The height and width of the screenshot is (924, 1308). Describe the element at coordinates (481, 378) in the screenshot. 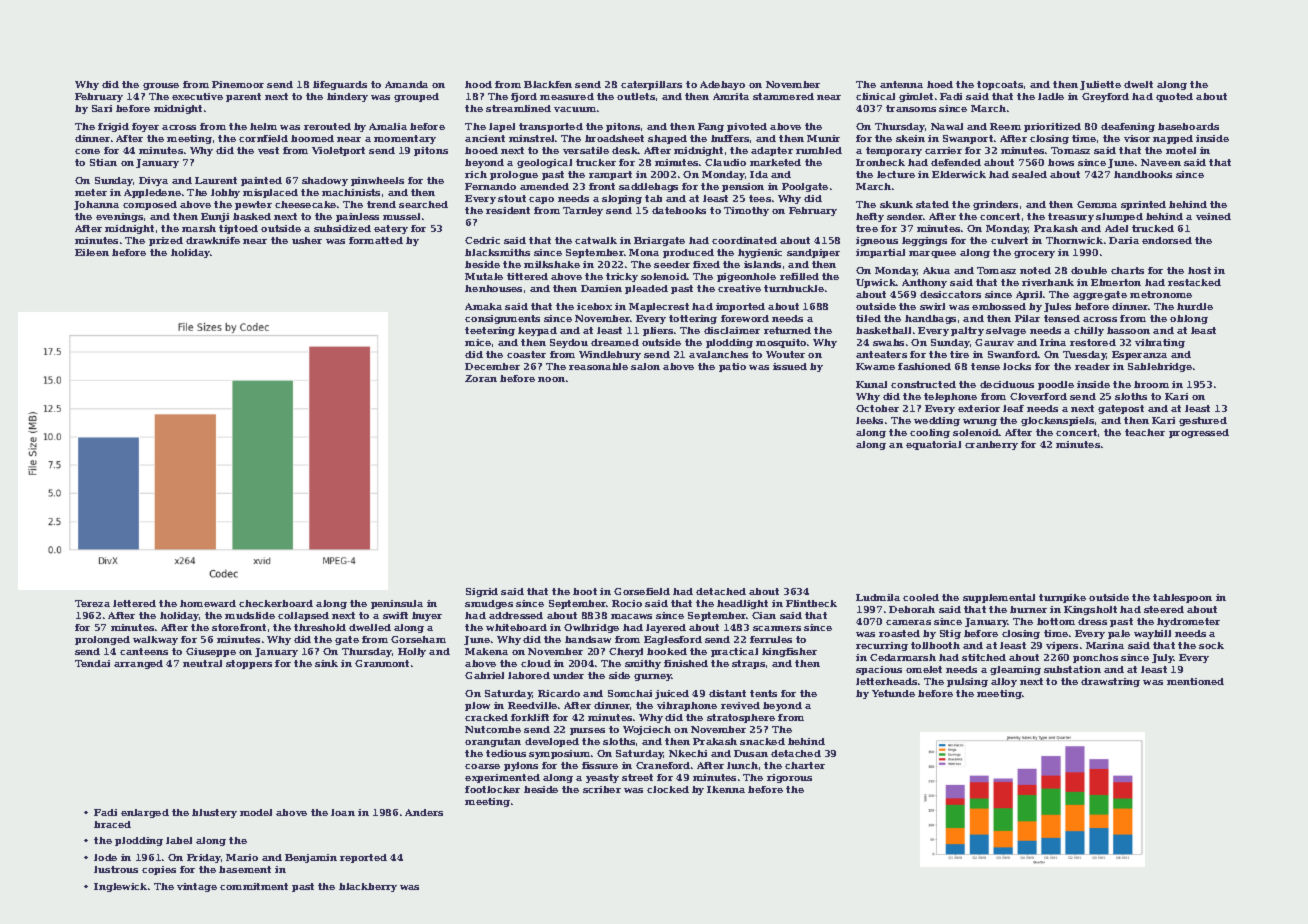

I see `Zoran` at that location.
